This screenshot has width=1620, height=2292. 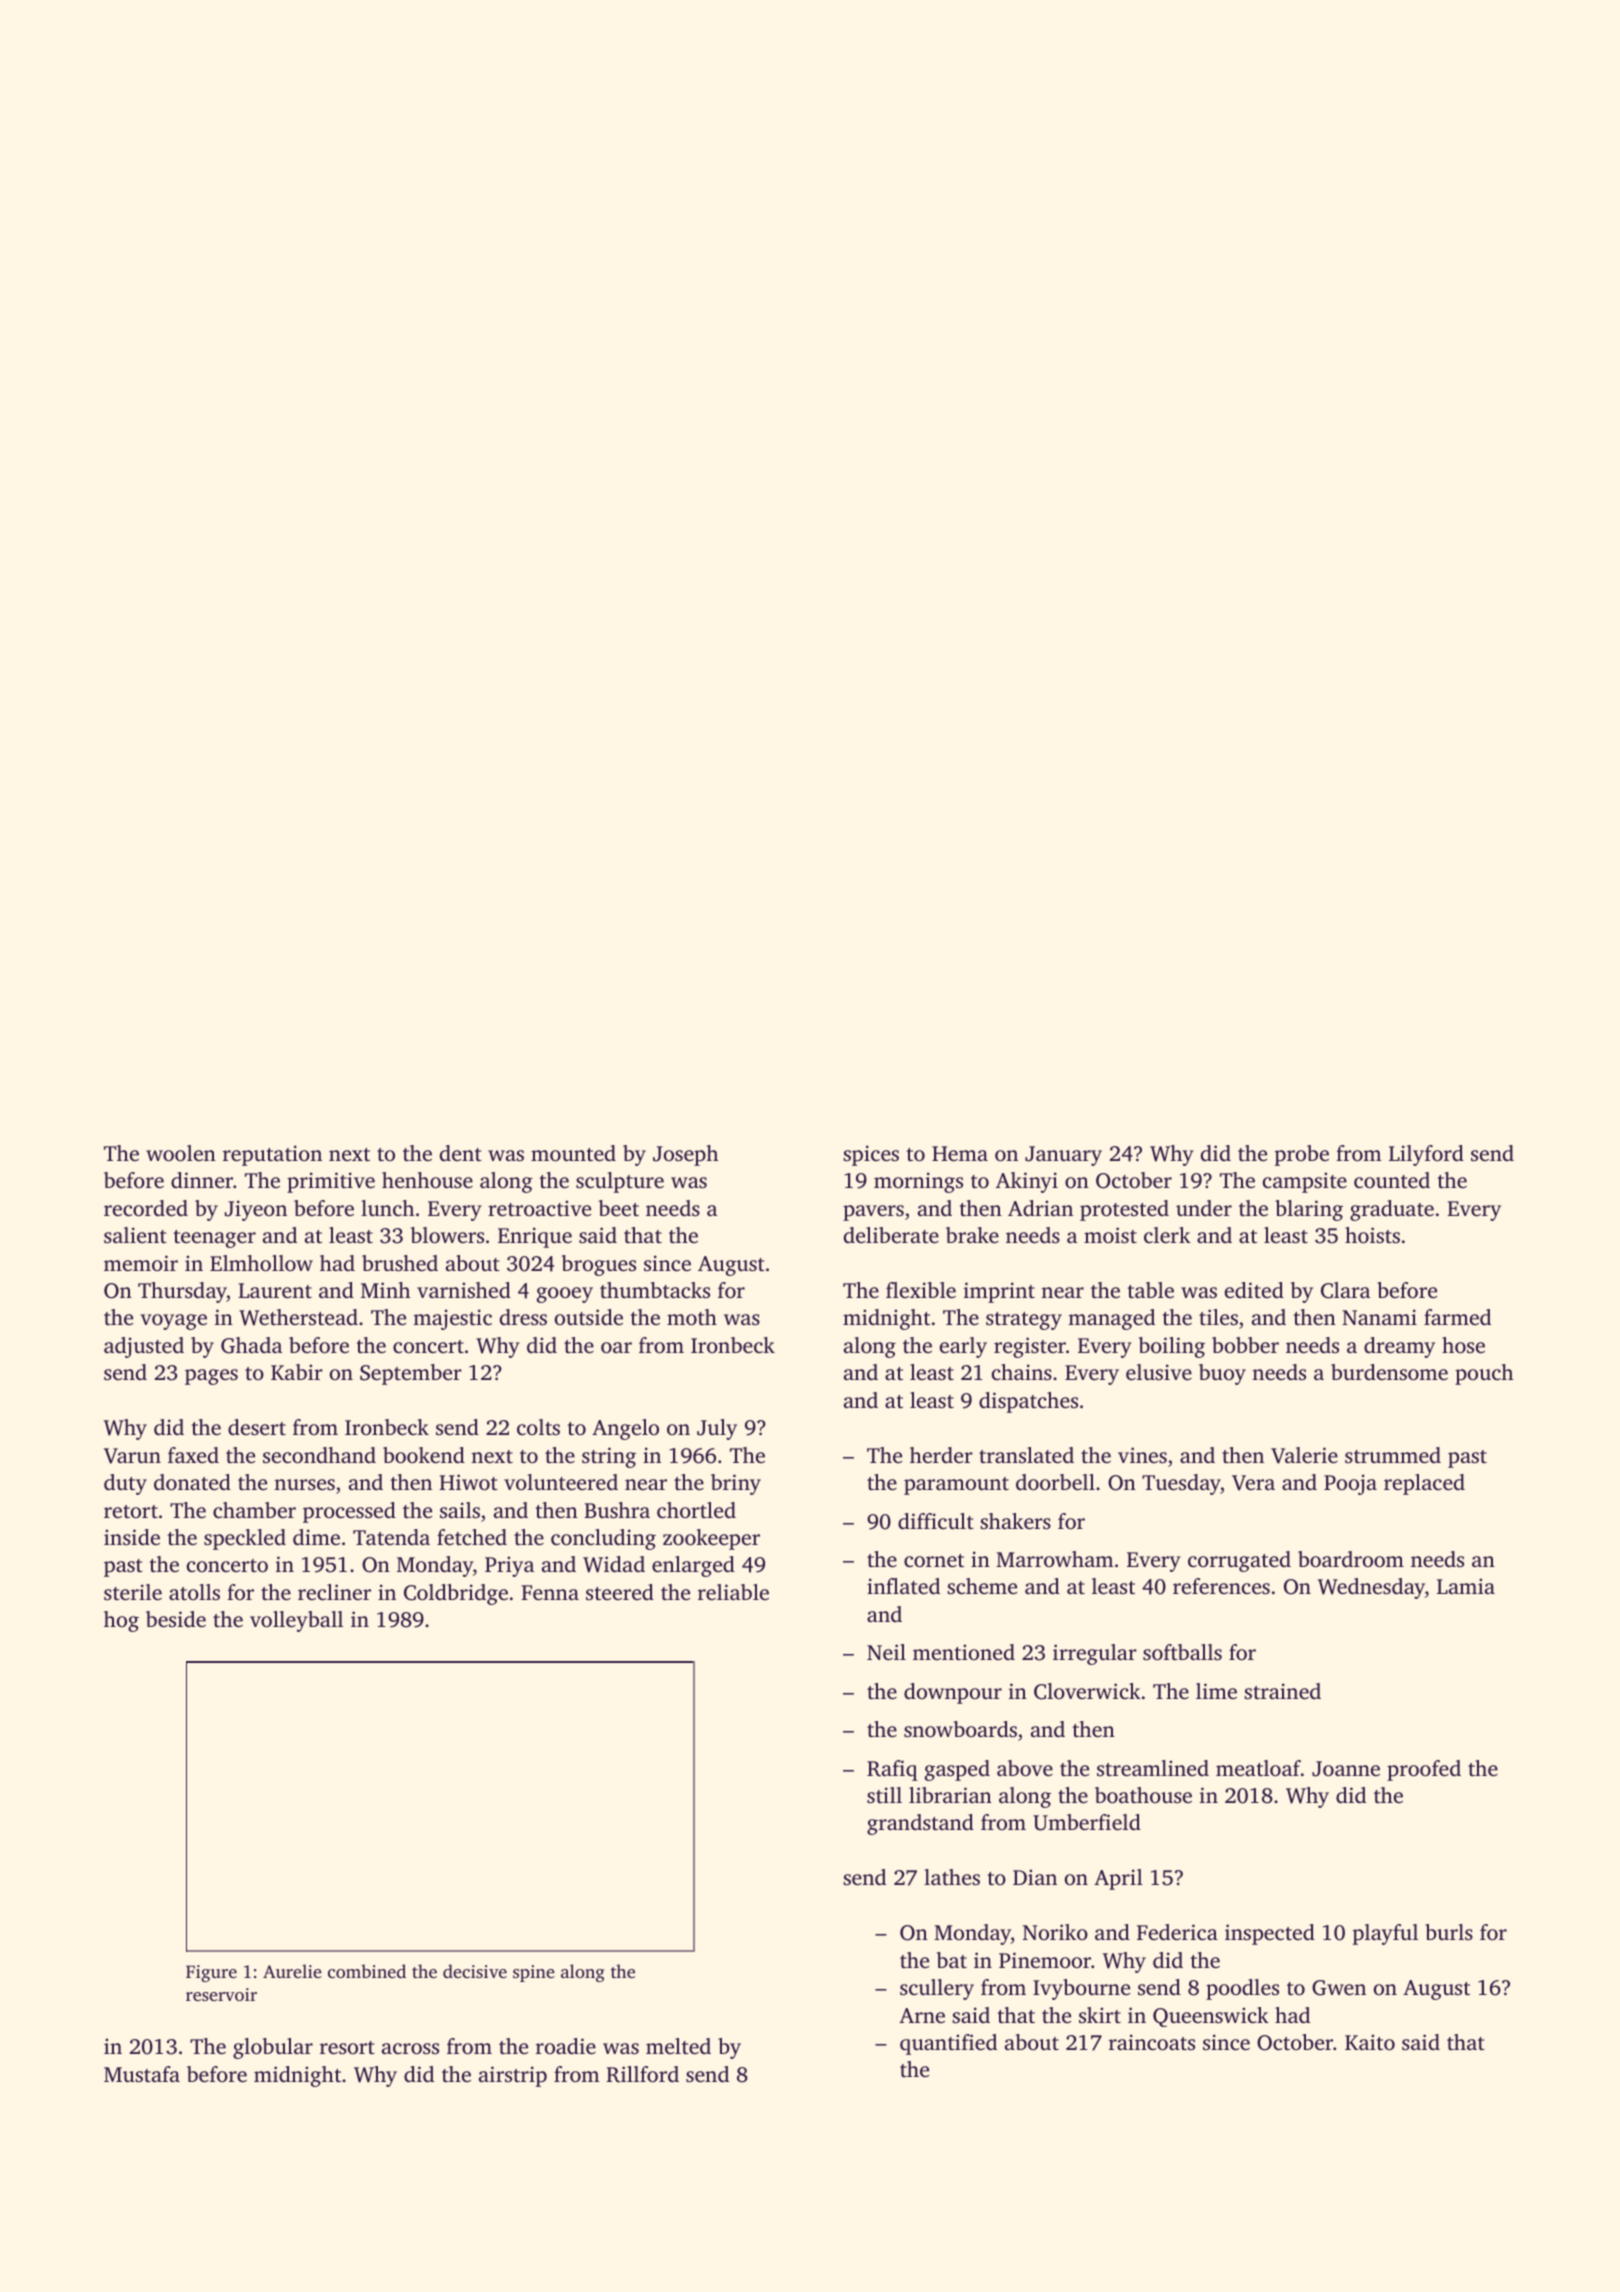 I want to click on Federica, so click(x=1177, y=1932).
